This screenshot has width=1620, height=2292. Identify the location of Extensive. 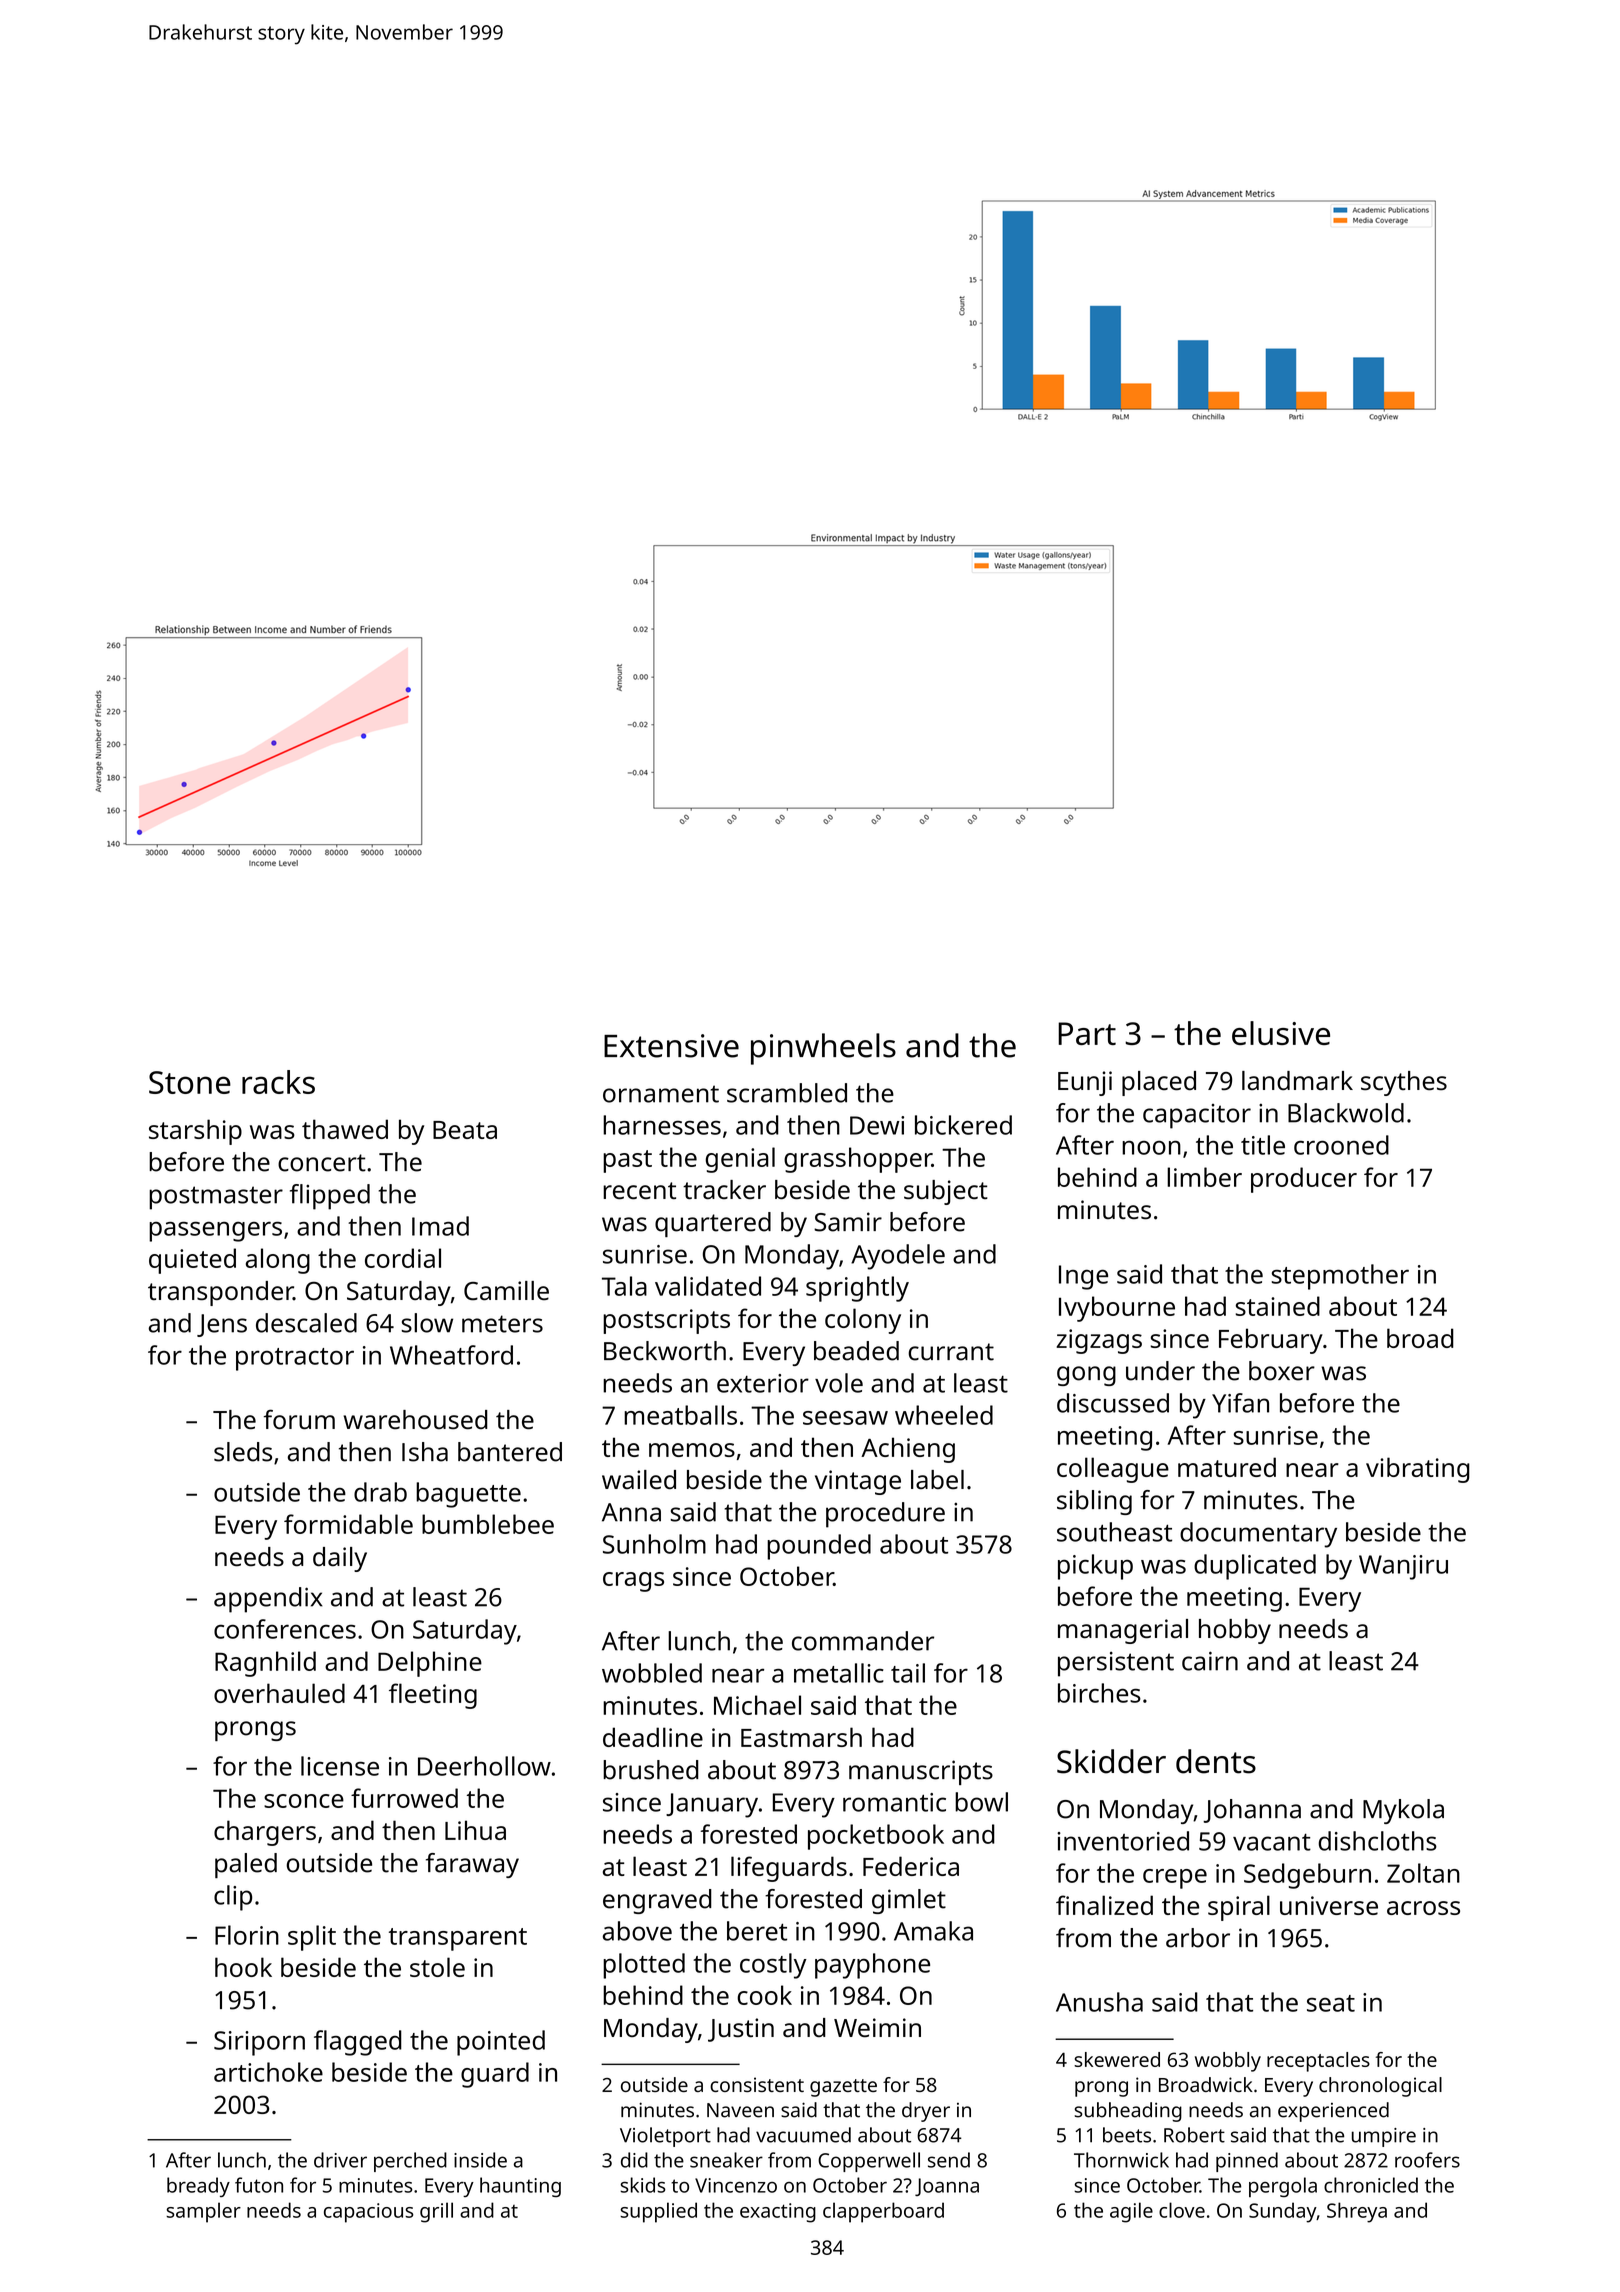
(671, 1046).
